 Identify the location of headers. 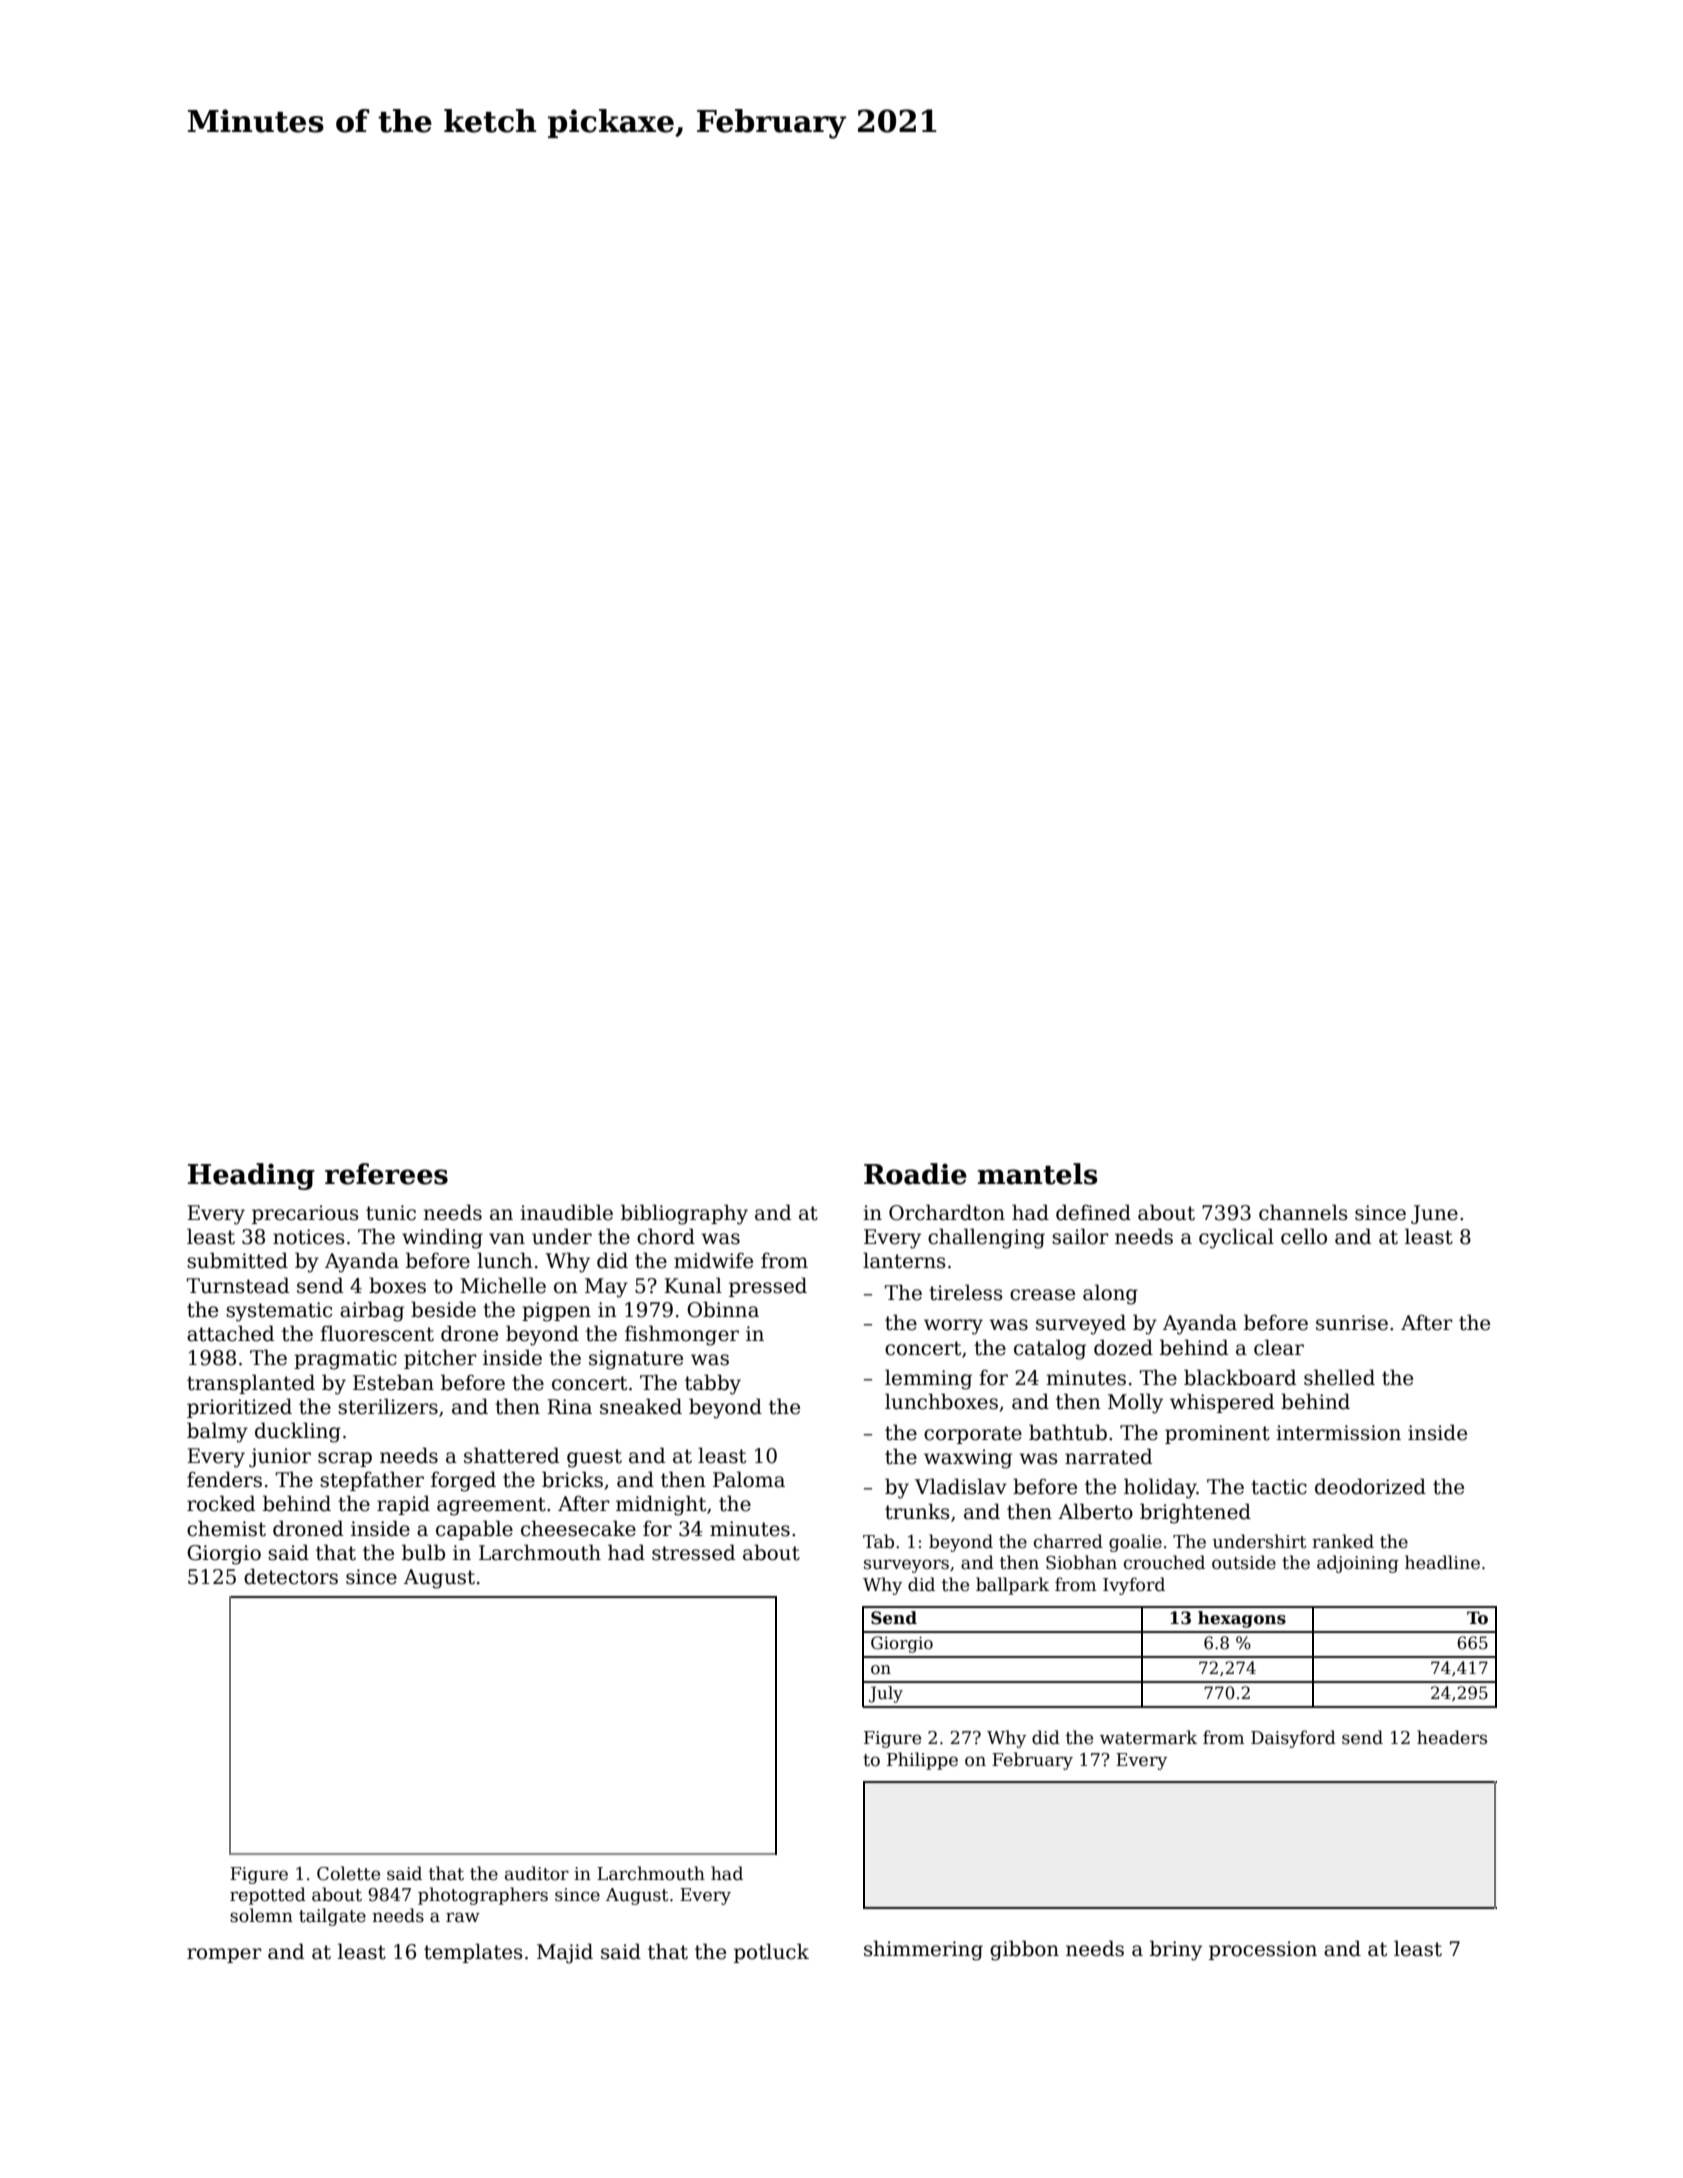
(1452, 1737).
